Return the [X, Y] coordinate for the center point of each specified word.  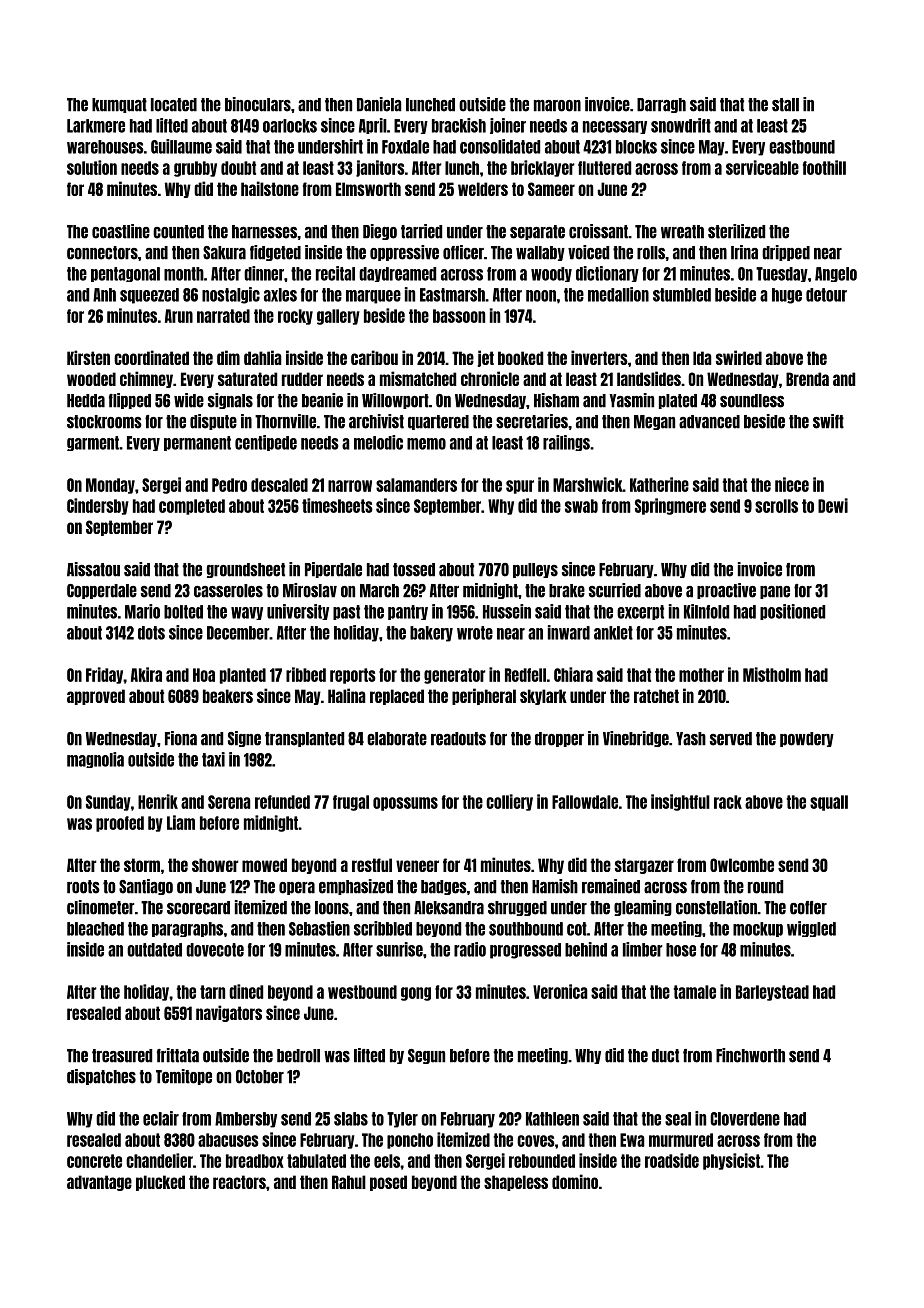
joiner [508, 126]
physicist [731, 1161]
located [174, 105]
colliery [509, 802]
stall [785, 105]
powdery [807, 739]
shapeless [516, 1183]
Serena [229, 802]
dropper [559, 739]
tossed [414, 570]
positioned [792, 612]
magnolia [95, 760]
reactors [239, 1182]
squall [829, 803]
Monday [110, 486]
